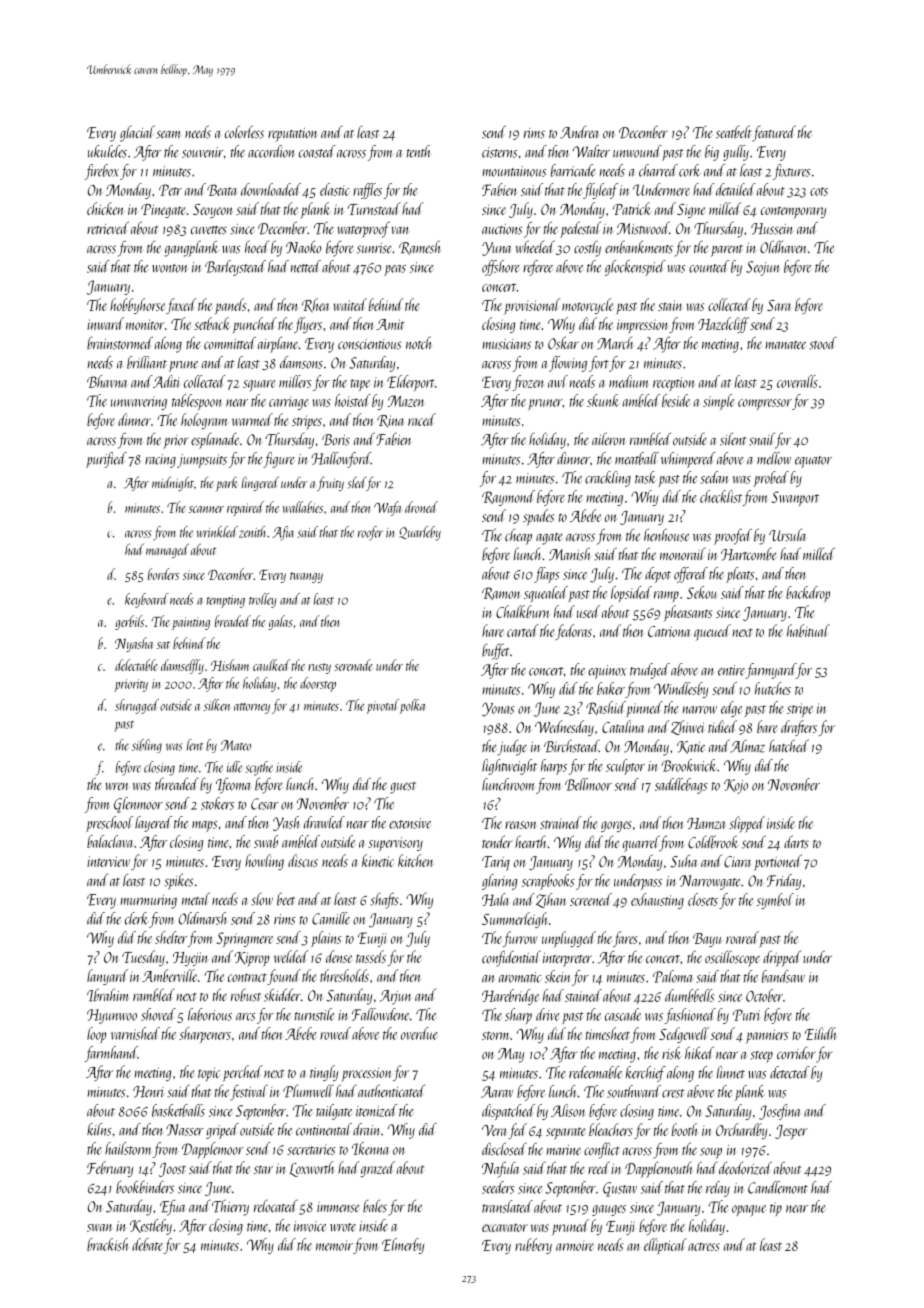 This page has width=924, height=1308. Describe the element at coordinates (813, 462) in the page. I see `equator` at that location.
